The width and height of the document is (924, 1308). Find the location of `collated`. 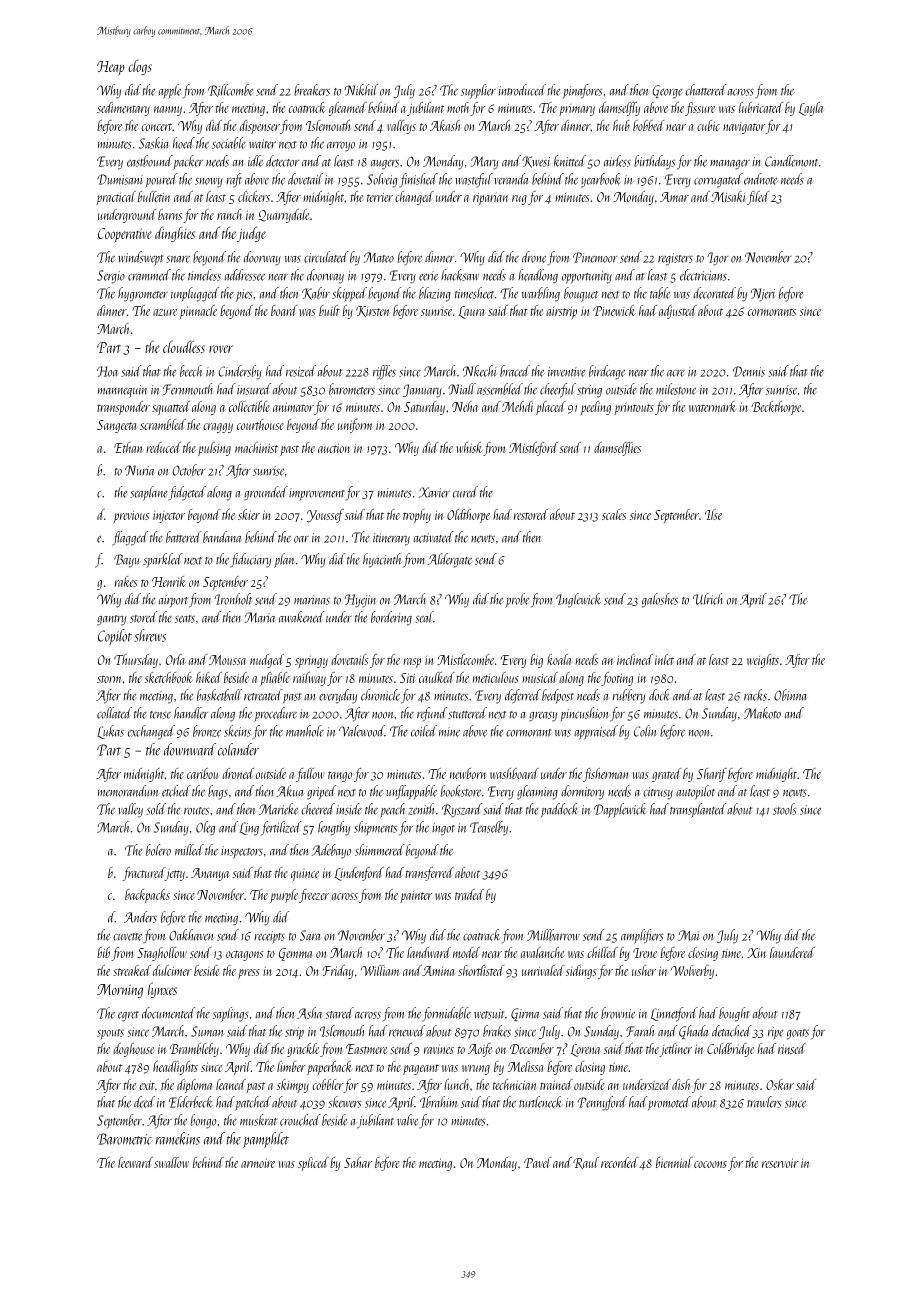

collated is located at coordinates (114, 713).
